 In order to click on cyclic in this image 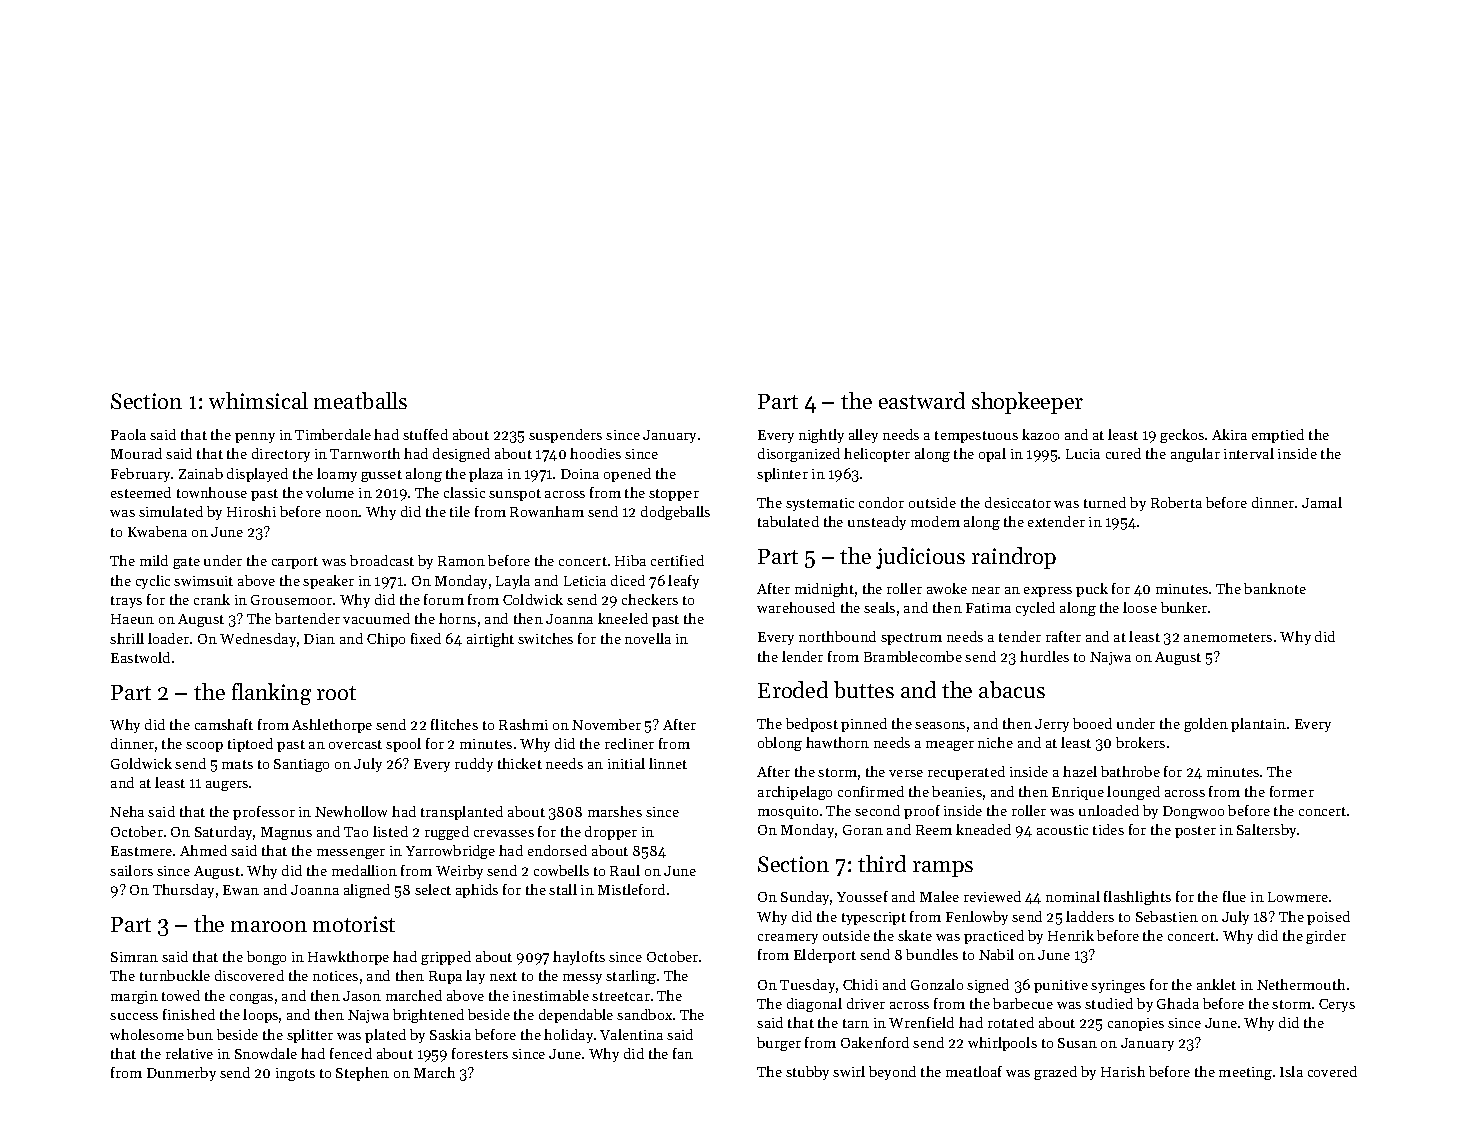, I will do `click(153, 582)`.
